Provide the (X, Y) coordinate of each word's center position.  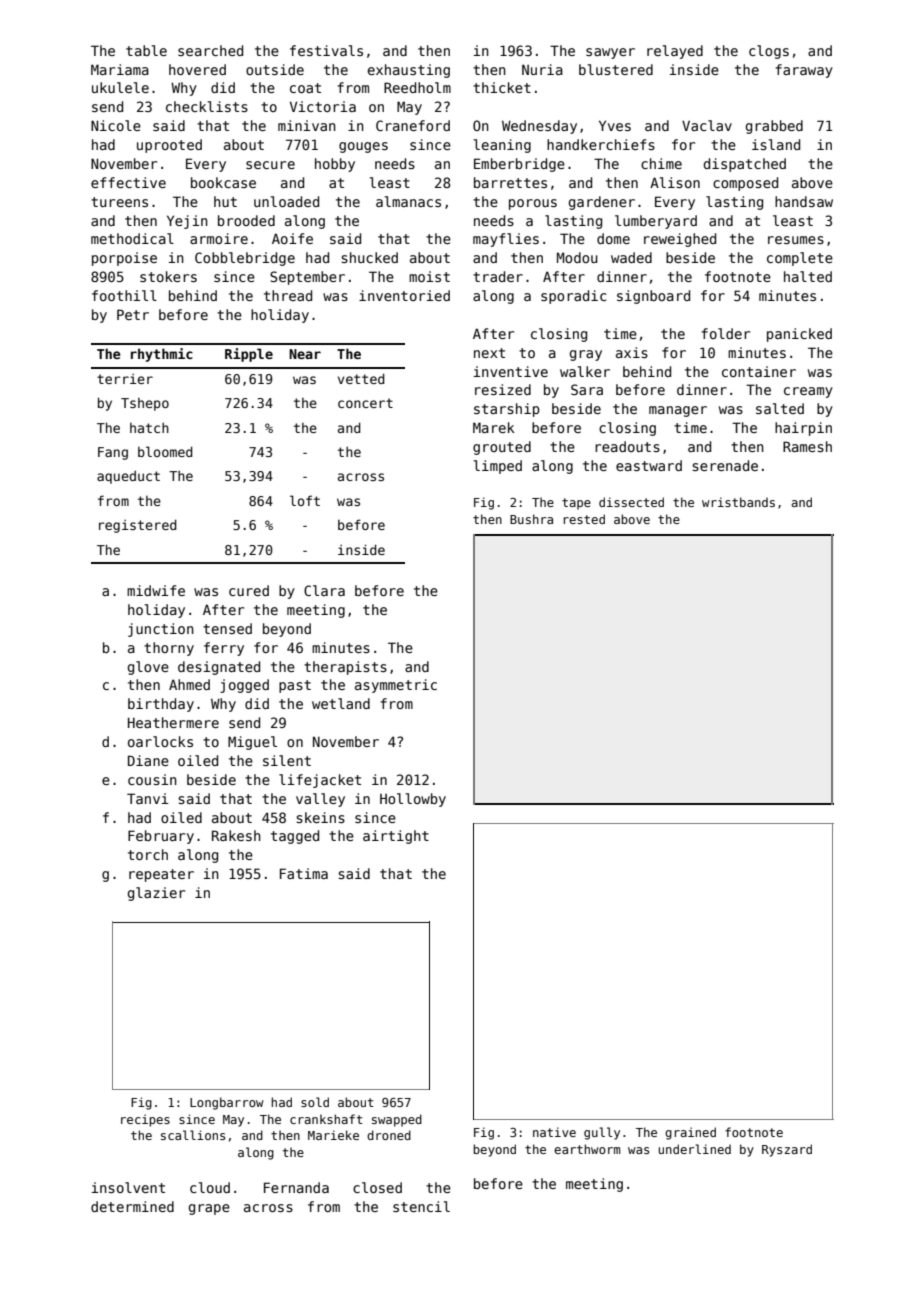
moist (429, 276)
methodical (132, 238)
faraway (804, 71)
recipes (145, 1120)
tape (576, 504)
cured (249, 590)
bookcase (223, 182)
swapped (397, 1120)
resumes (796, 240)
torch (148, 854)
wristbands (738, 502)
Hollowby (413, 800)
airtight (396, 837)
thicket (502, 87)
